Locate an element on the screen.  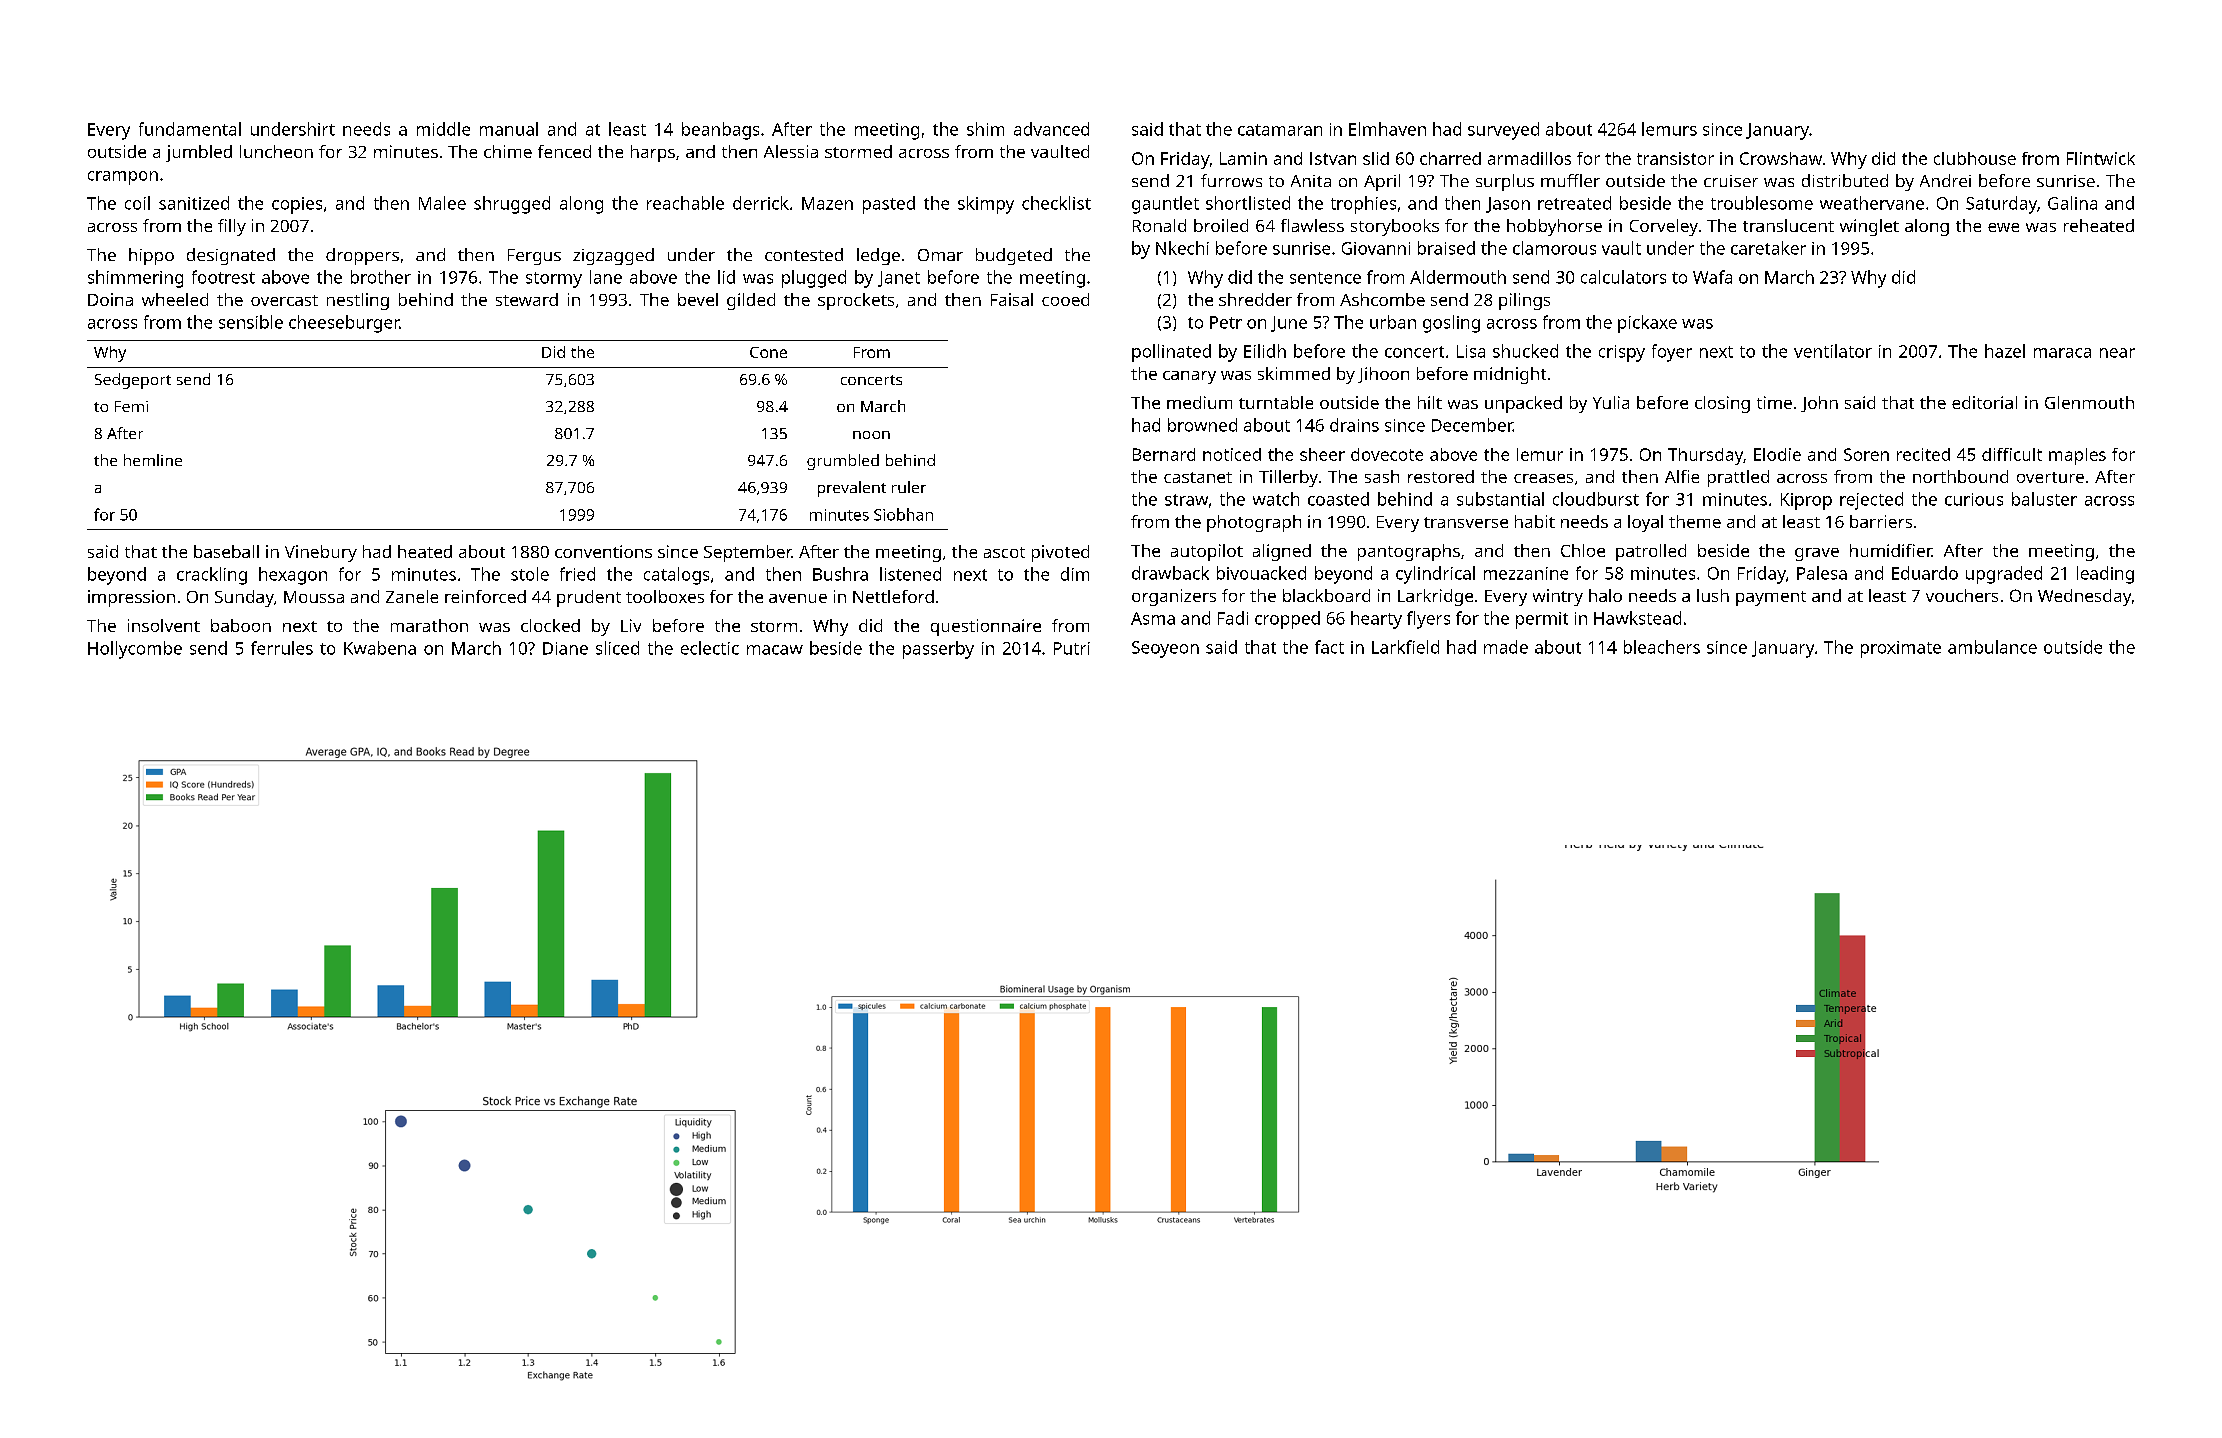
macaw is located at coordinates (775, 650).
